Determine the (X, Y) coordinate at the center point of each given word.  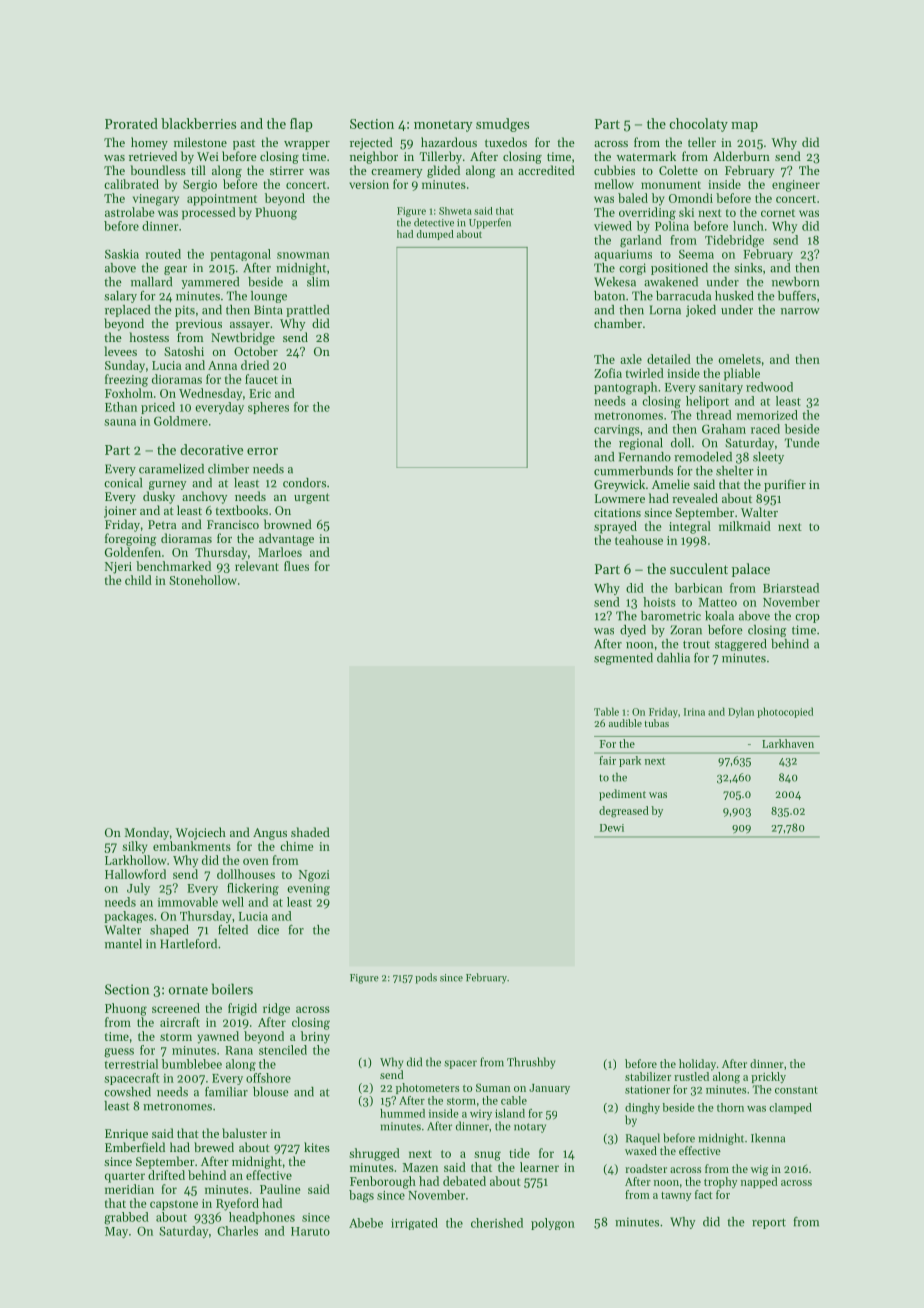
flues (296, 566)
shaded (310, 832)
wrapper (307, 145)
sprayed (615, 527)
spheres (268, 408)
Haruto (310, 1231)
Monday (147, 833)
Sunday (125, 366)
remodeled (703, 457)
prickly (768, 1077)
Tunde (802, 443)
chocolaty (698, 125)
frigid (242, 1009)
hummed (402, 1113)
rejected (371, 143)
